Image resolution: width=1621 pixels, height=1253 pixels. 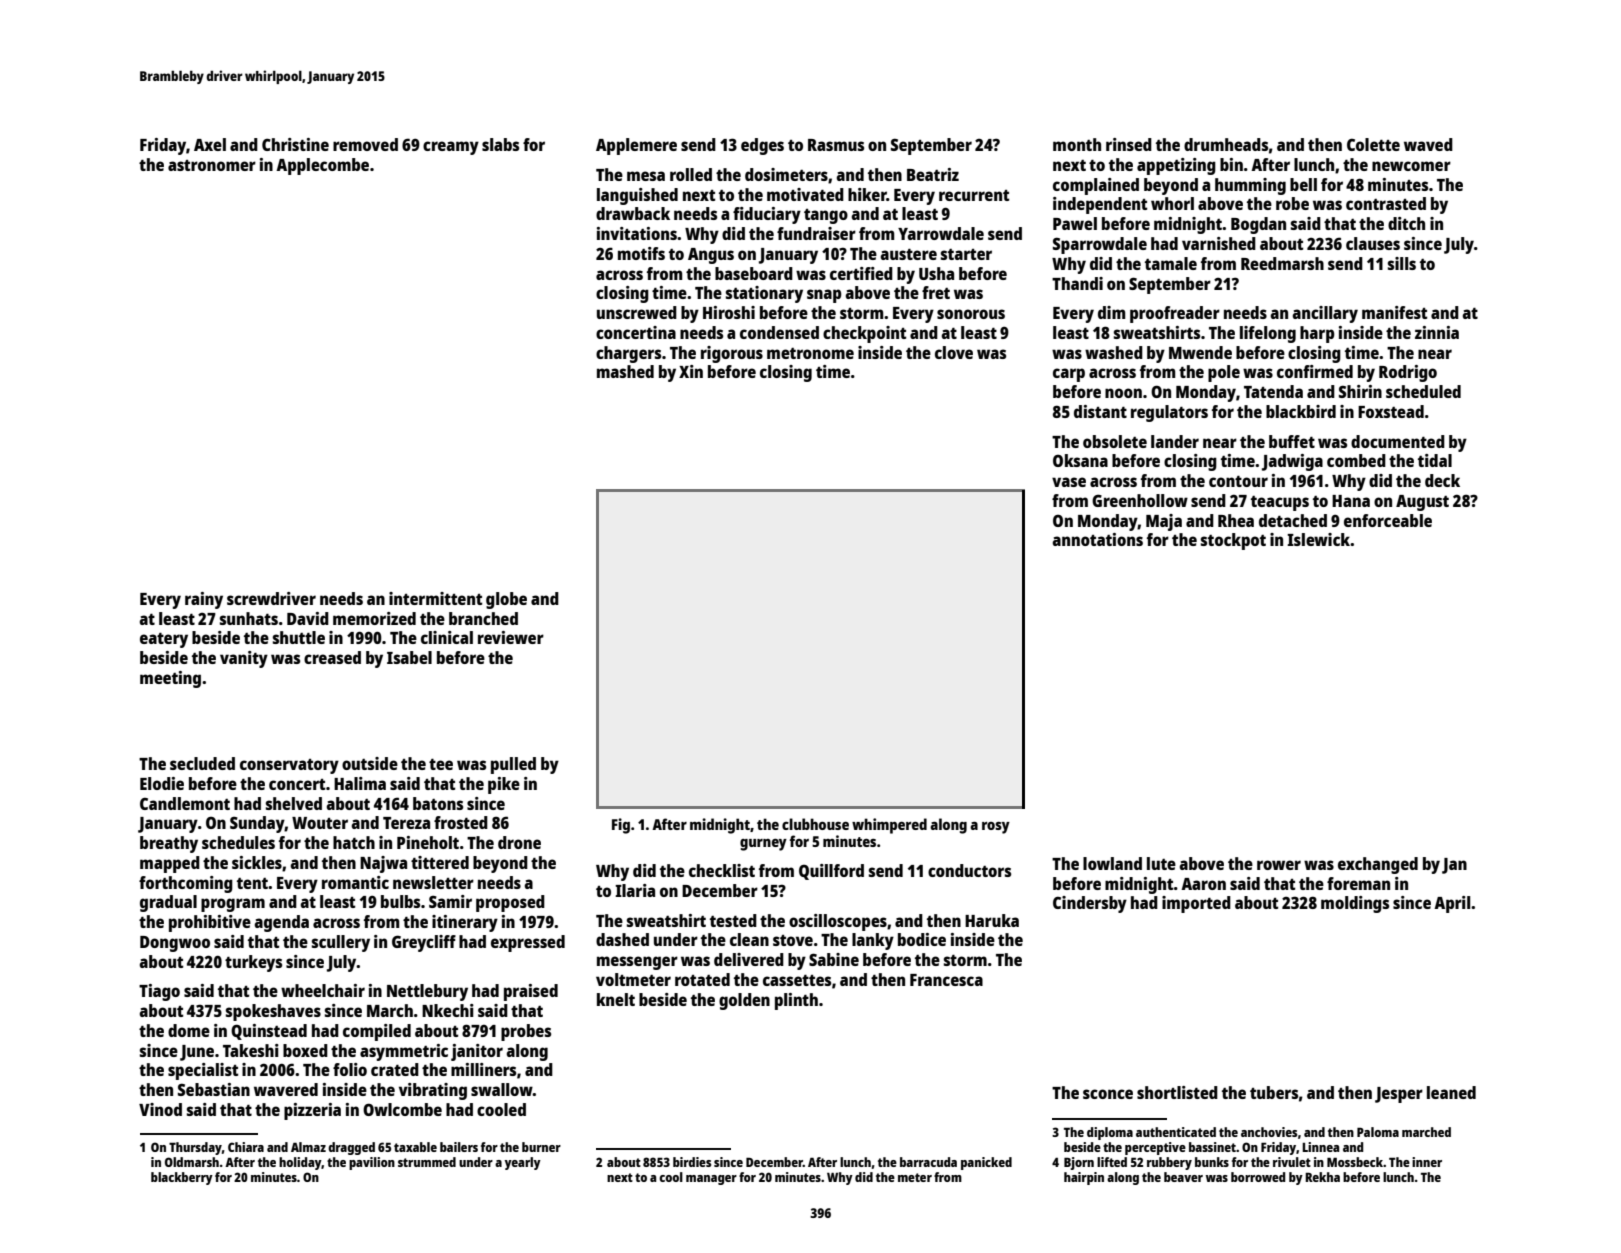 I want to click on astronomer, so click(x=212, y=165).
